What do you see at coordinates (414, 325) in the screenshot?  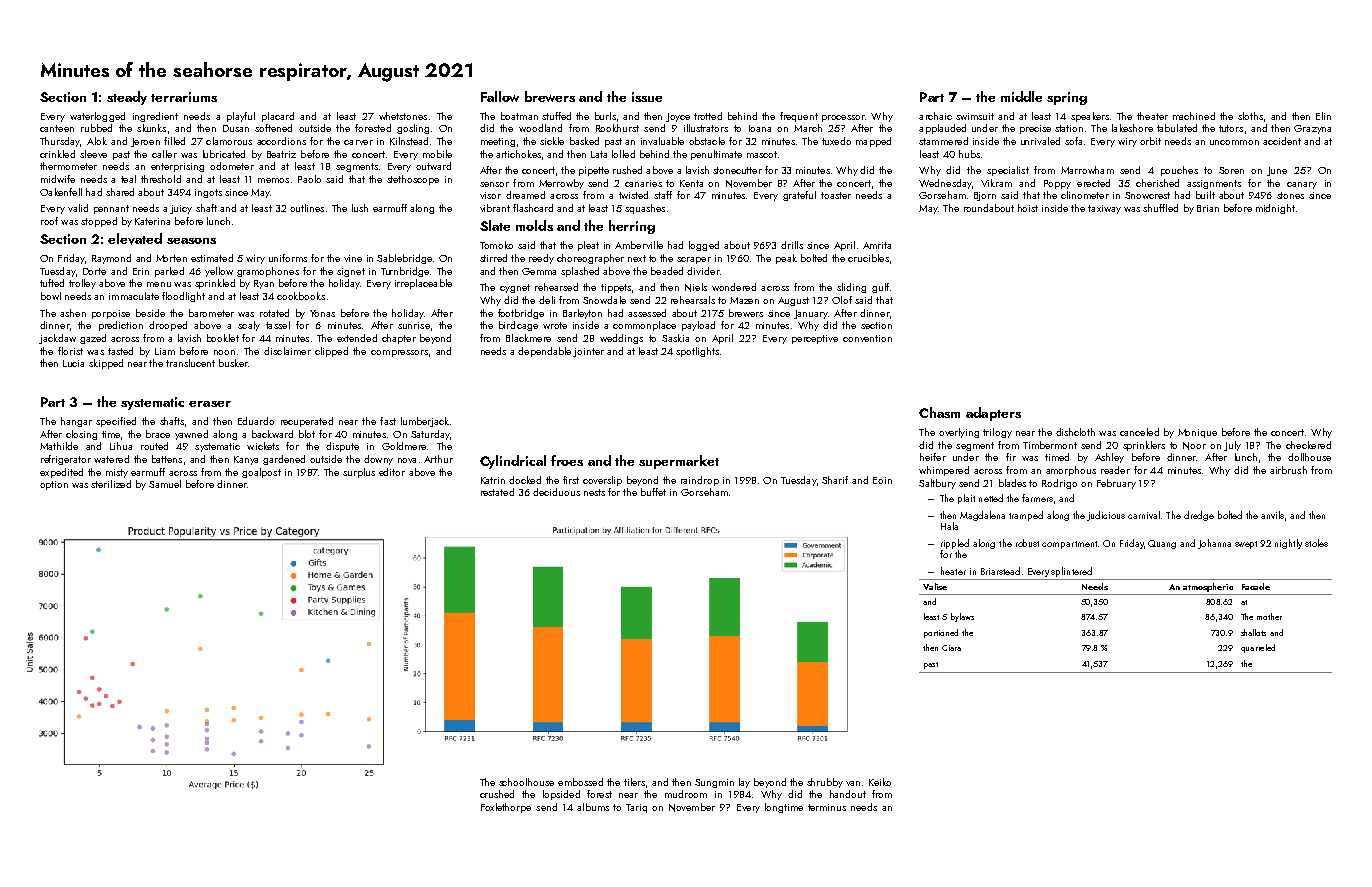 I see `sunrise` at bounding box center [414, 325].
